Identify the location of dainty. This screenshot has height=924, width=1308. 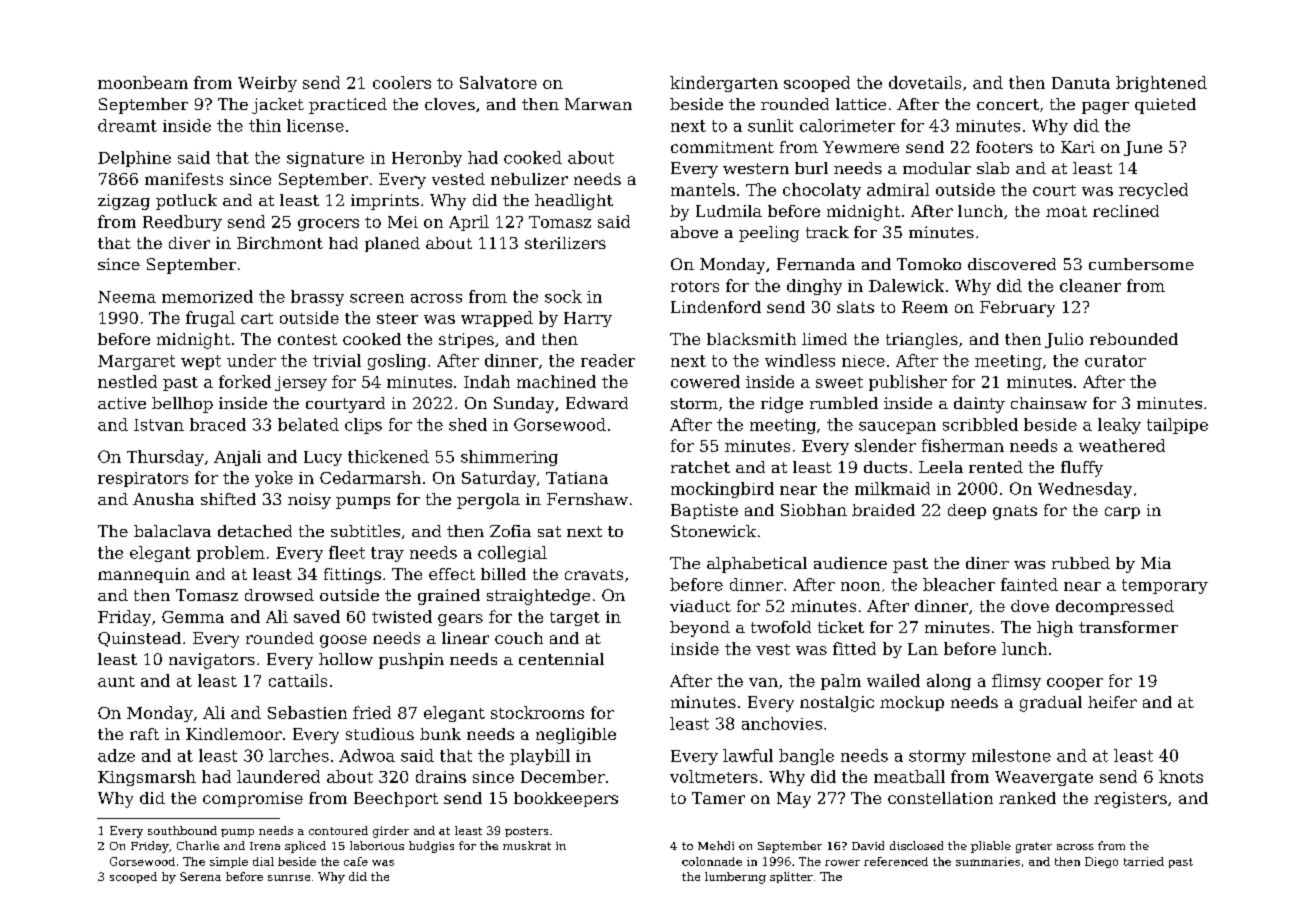
(979, 405).
